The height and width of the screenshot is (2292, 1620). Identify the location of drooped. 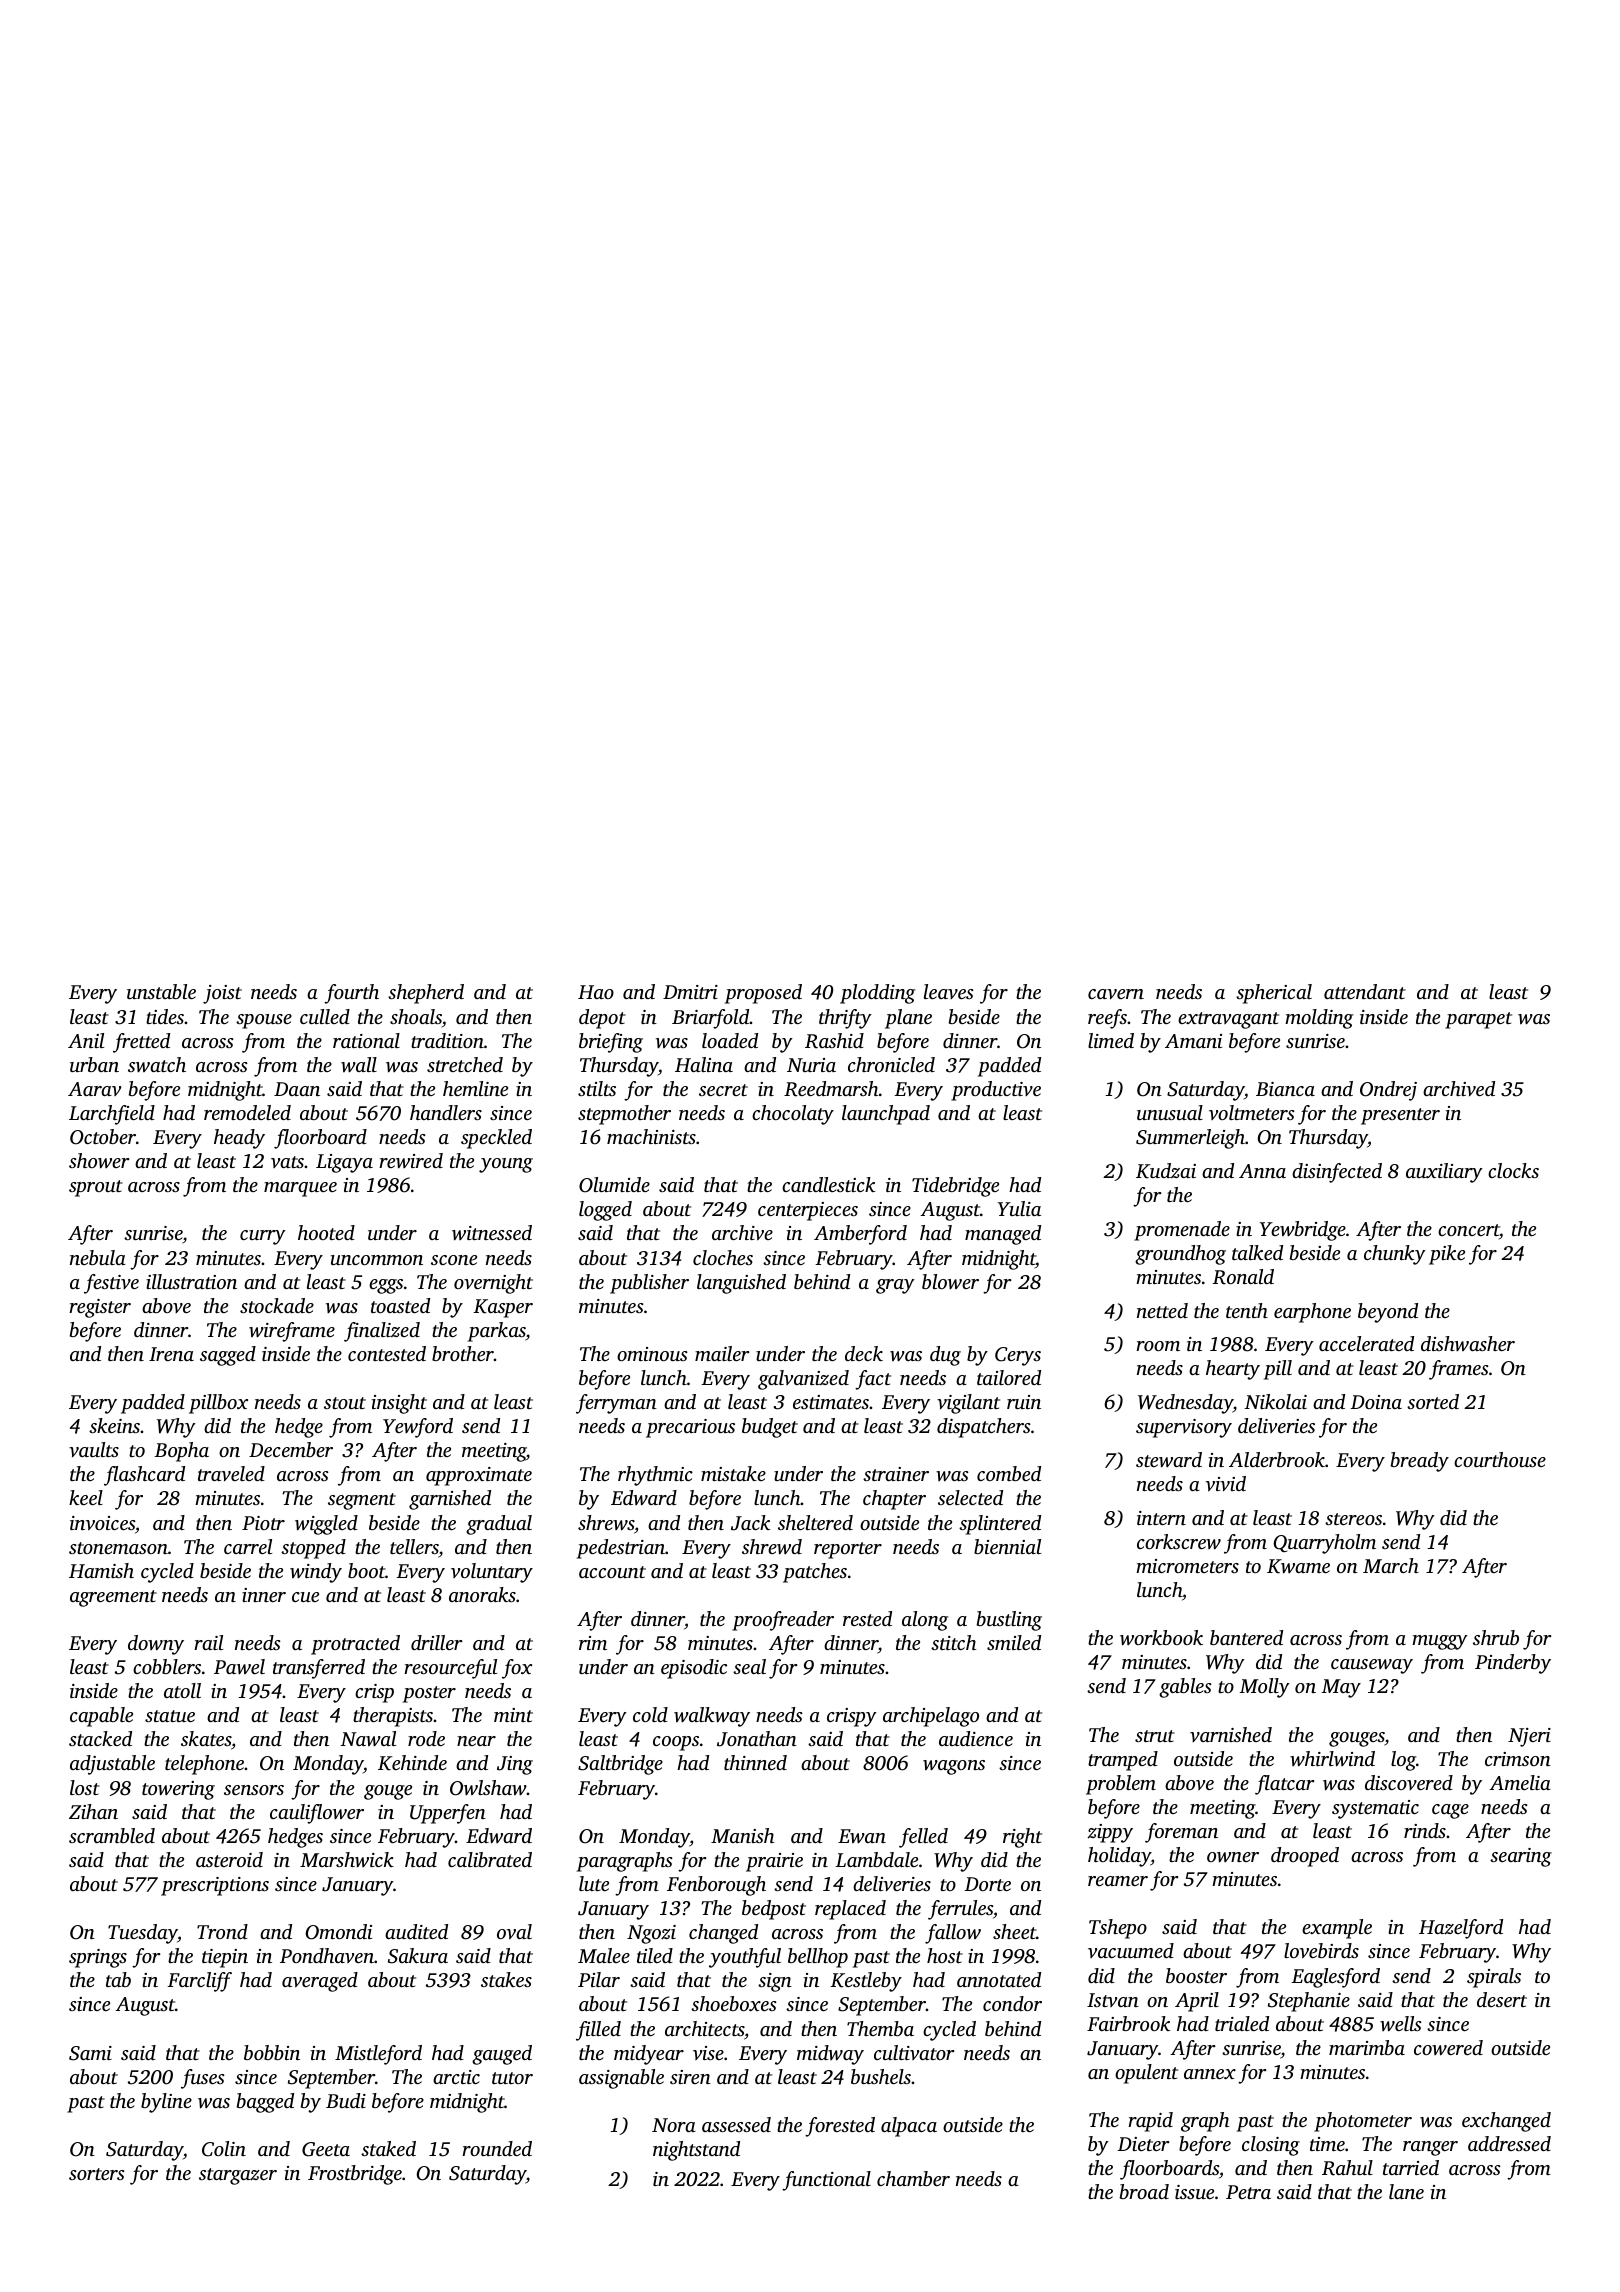
(1305, 1857).
